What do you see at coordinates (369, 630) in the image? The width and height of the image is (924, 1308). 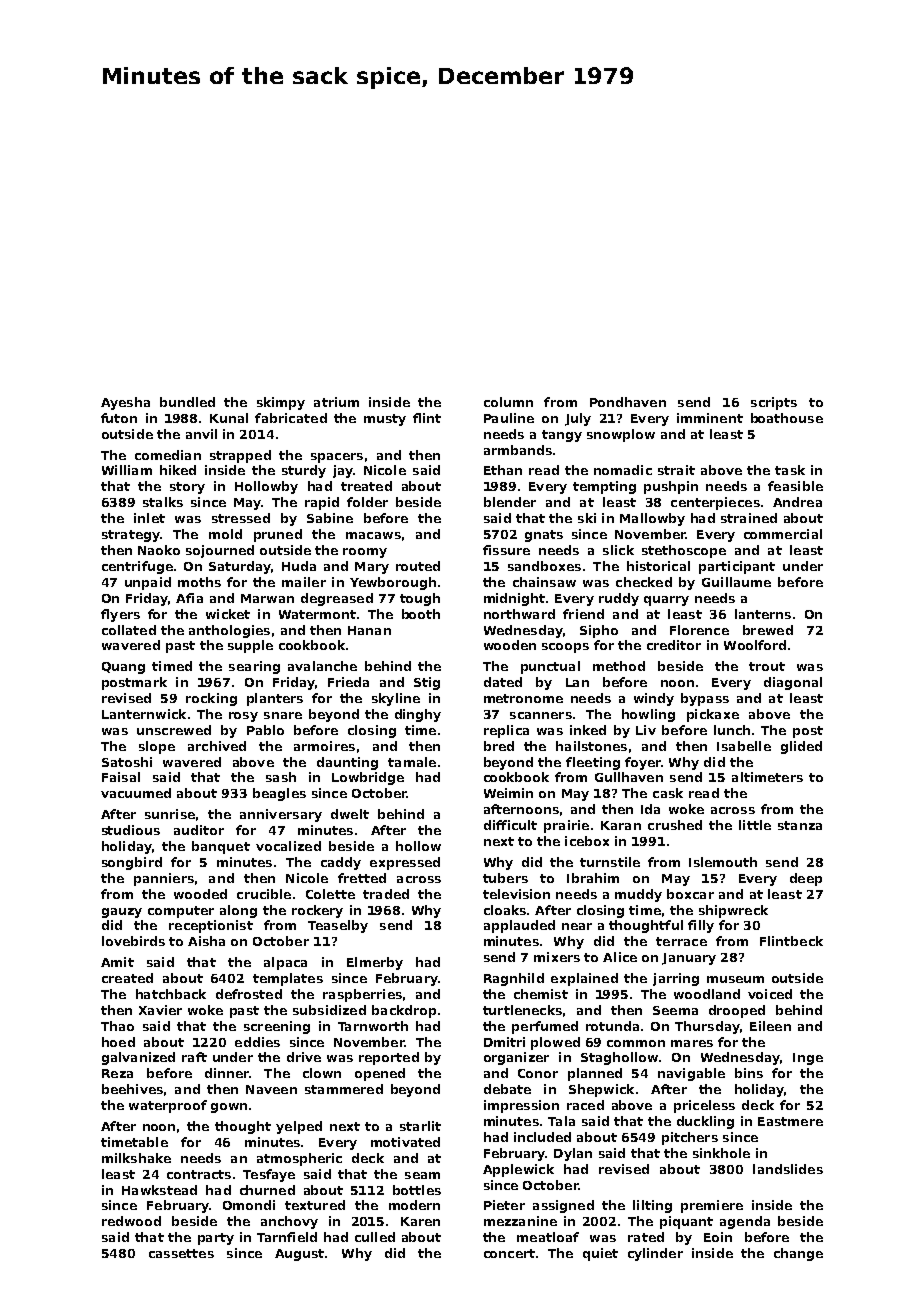 I see `Hanan` at bounding box center [369, 630].
